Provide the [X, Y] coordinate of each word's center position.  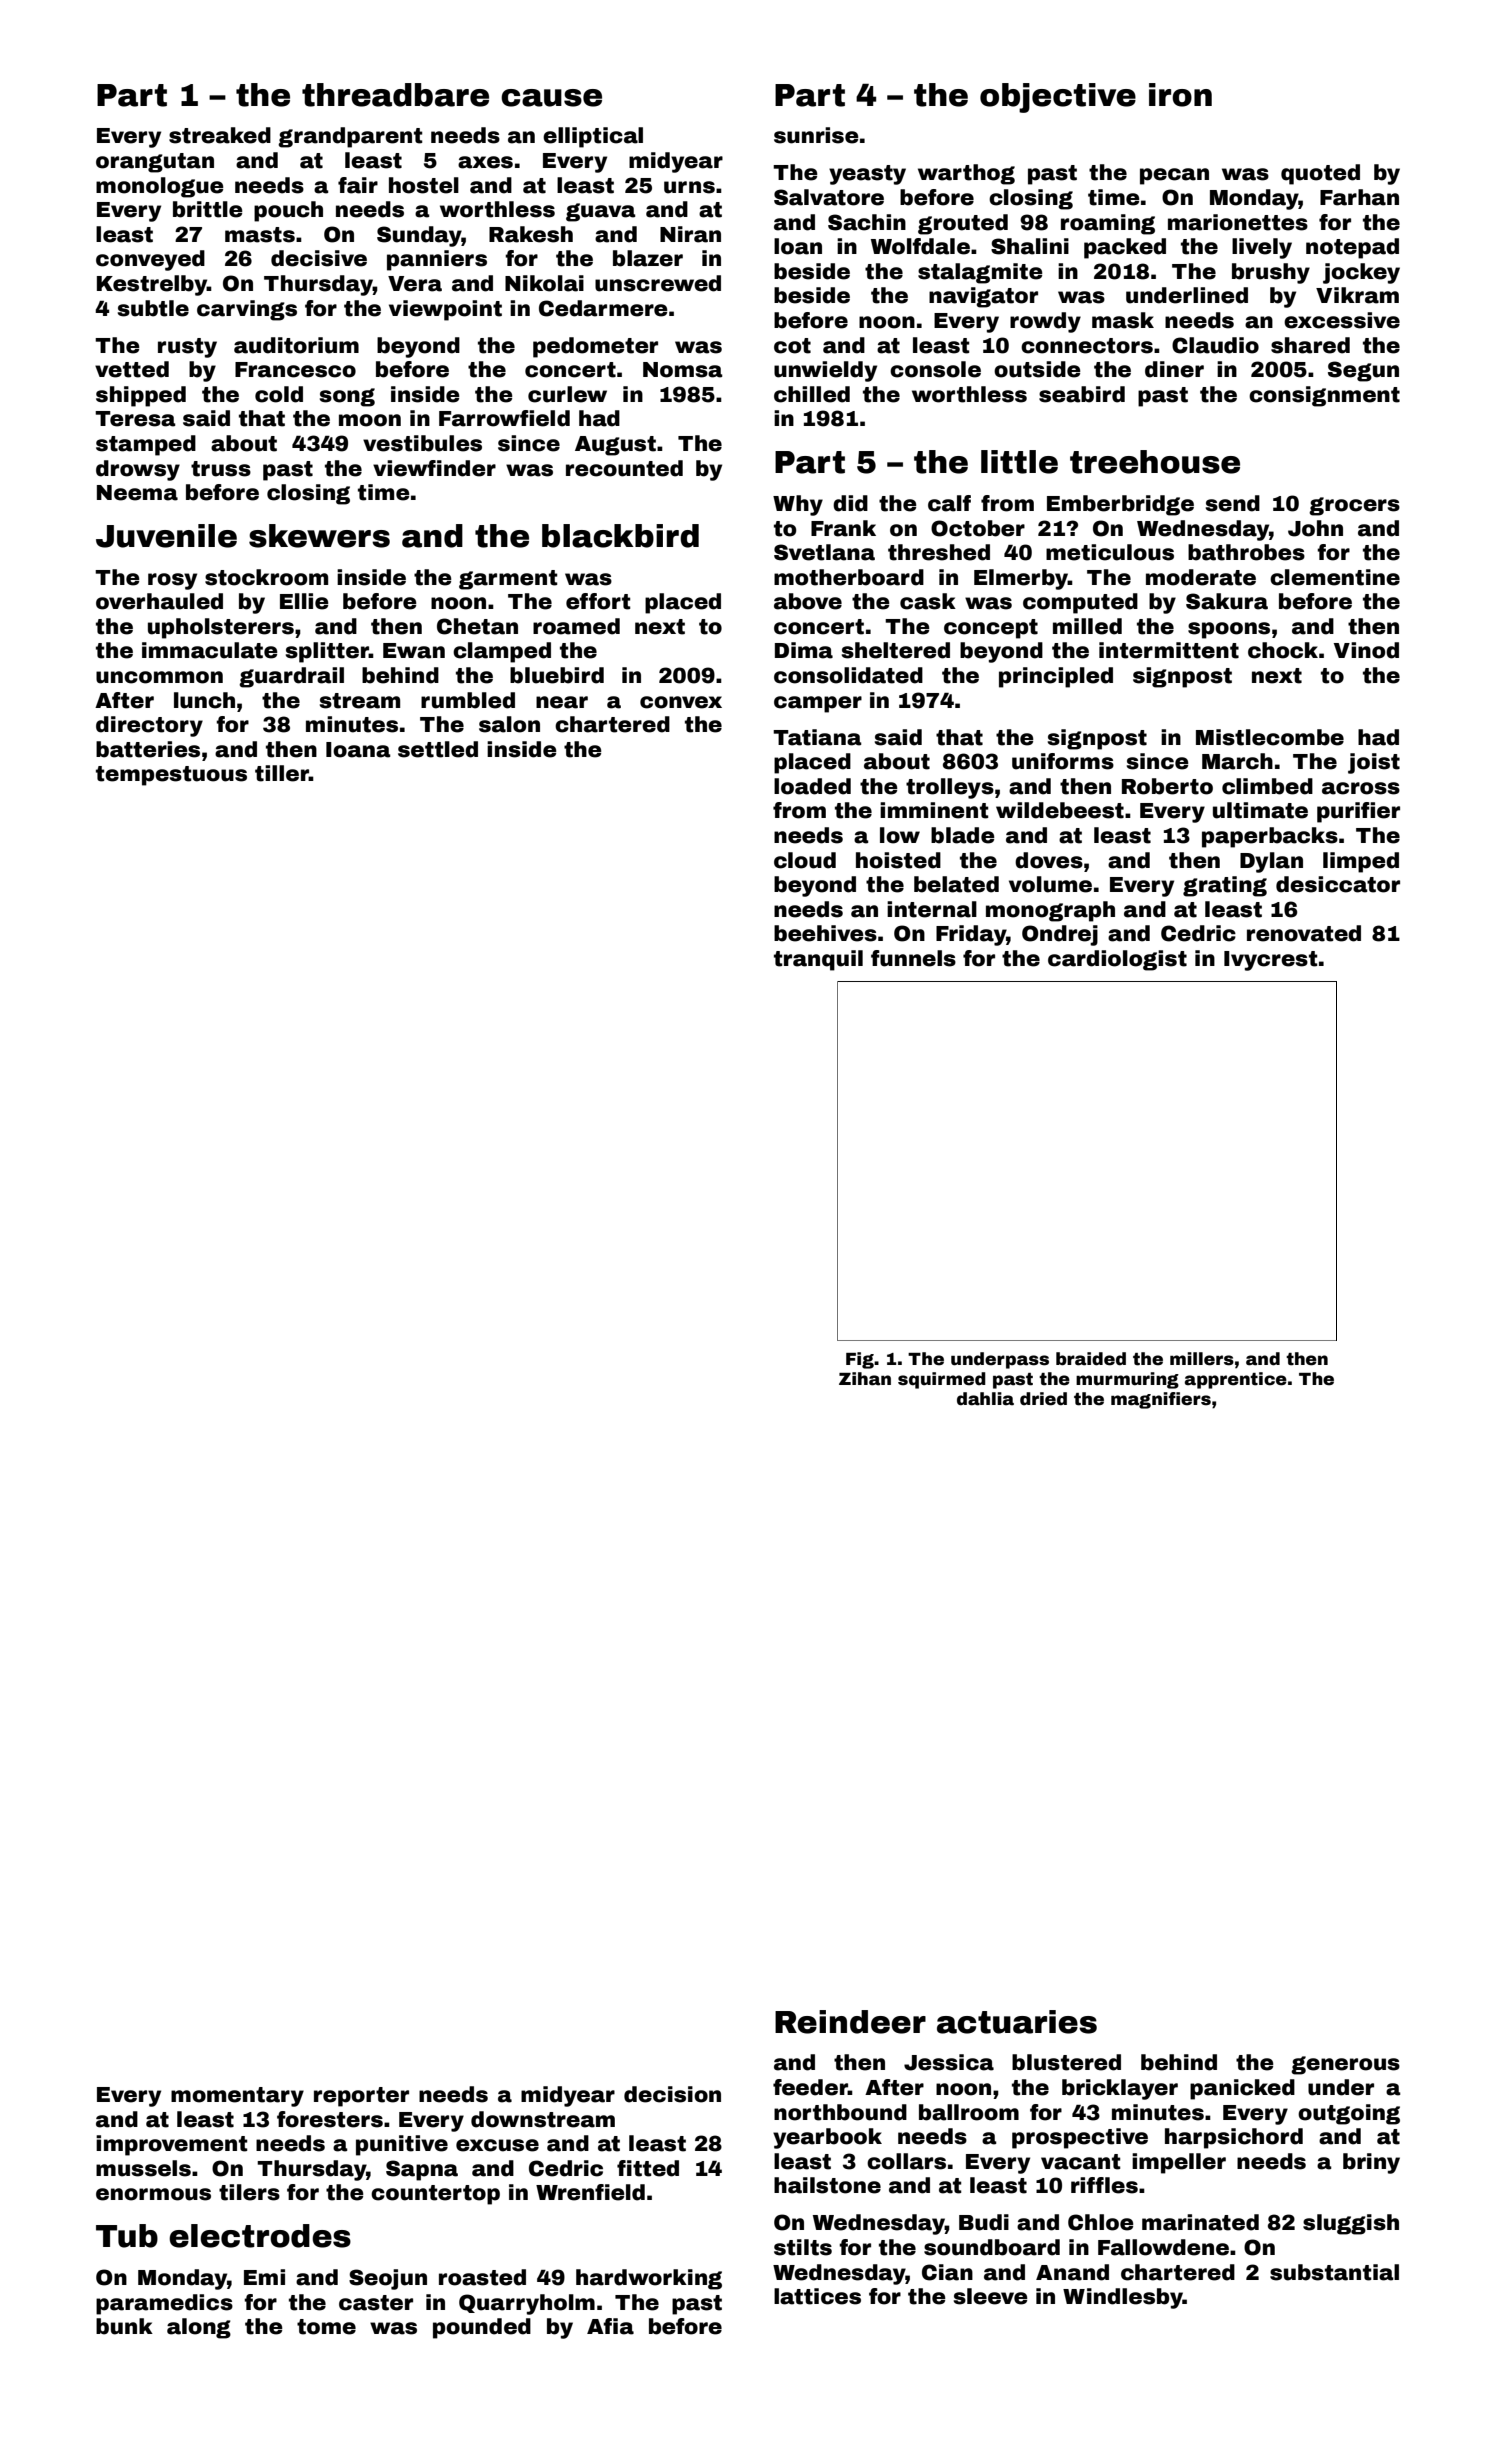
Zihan [865, 1379]
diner [1174, 369]
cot [792, 346]
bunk [124, 2326]
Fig [860, 1360]
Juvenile [166, 536]
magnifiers [1161, 1400]
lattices [817, 2296]
